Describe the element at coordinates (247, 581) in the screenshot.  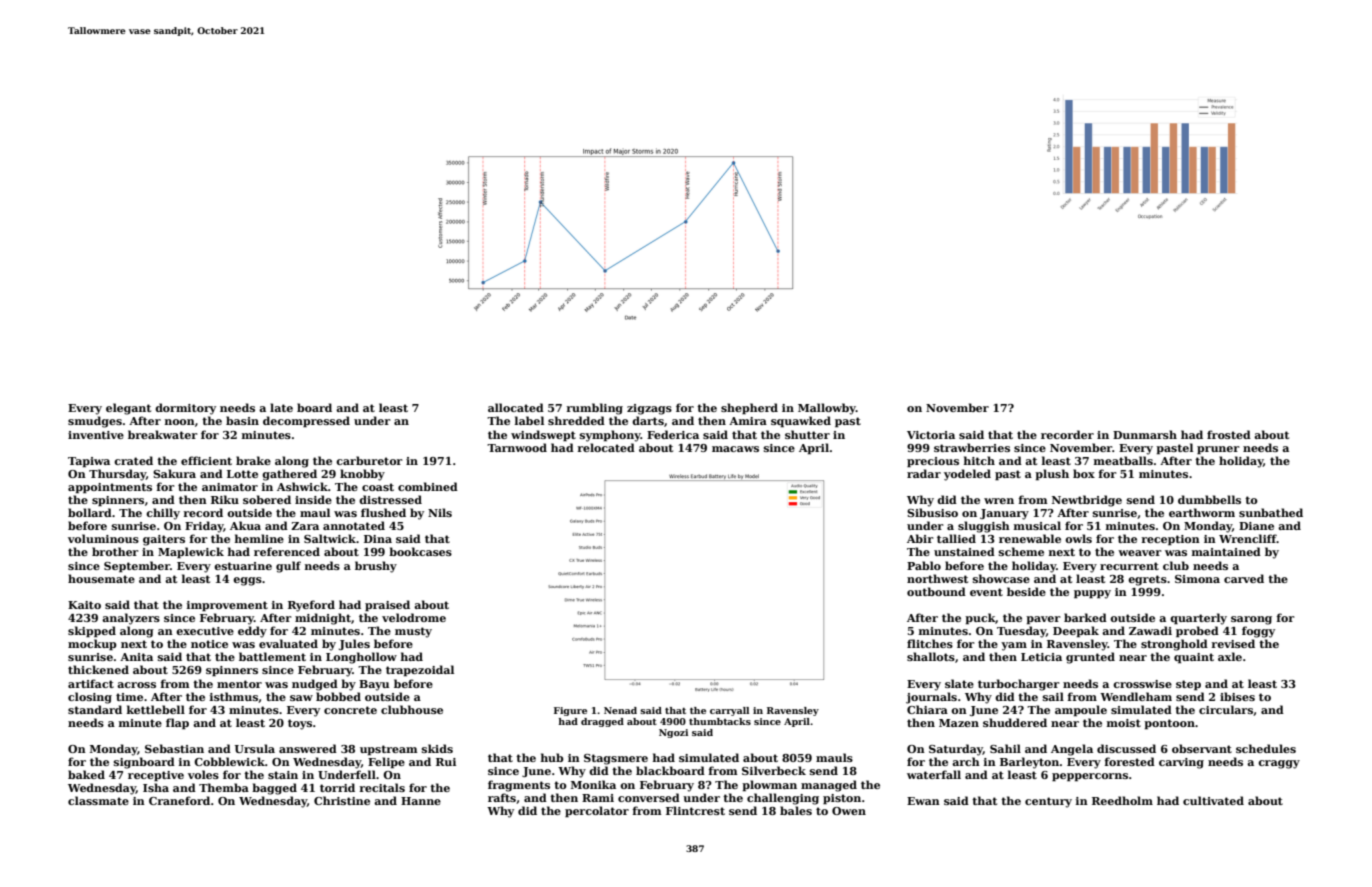
I see `eggs` at that location.
